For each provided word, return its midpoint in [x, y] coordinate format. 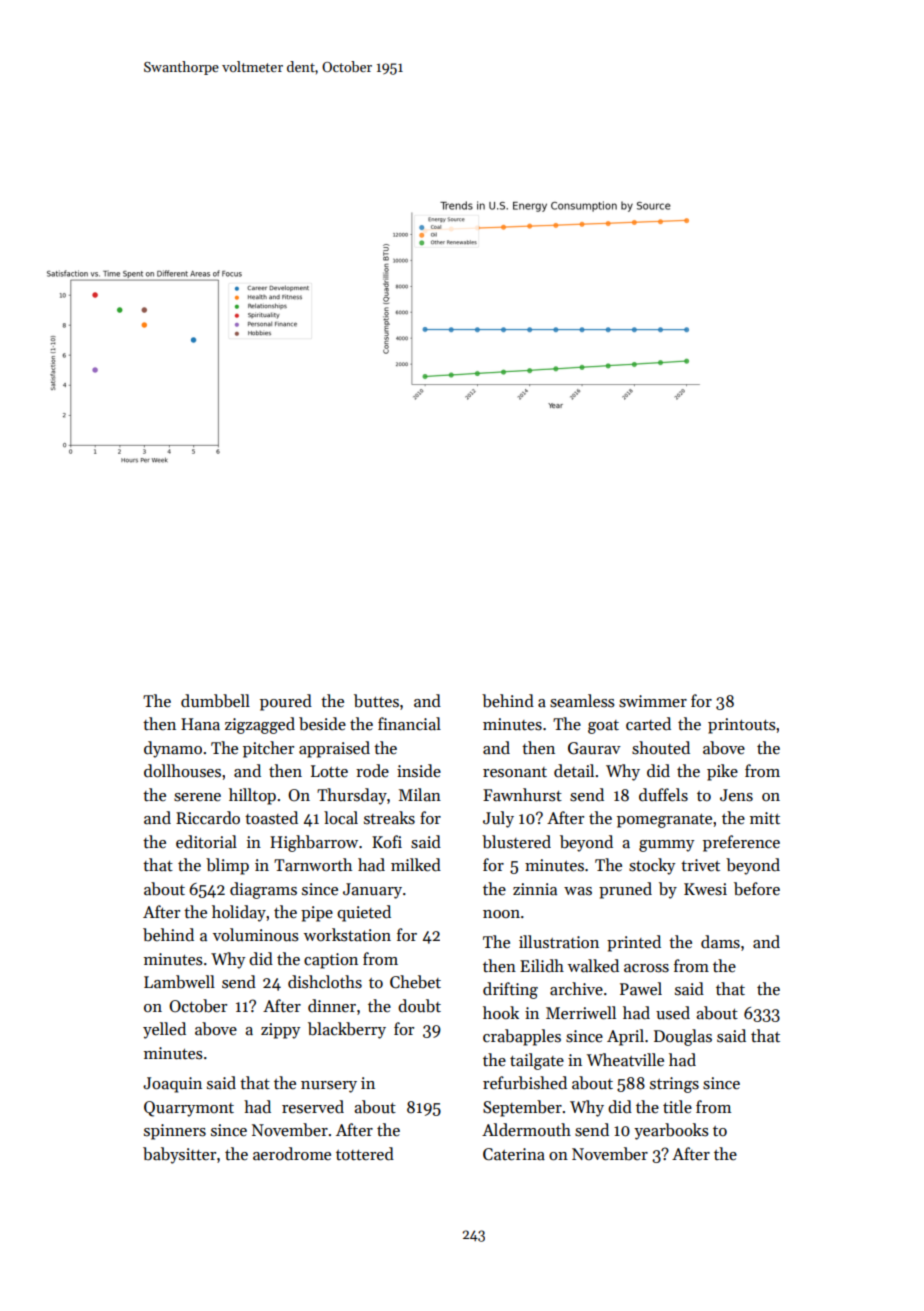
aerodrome [292, 1154]
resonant [515, 772]
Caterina [514, 1154]
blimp [227, 866]
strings [674, 1085]
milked [416, 865]
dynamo [173, 749]
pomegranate [664, 821]
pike [722, 772]
